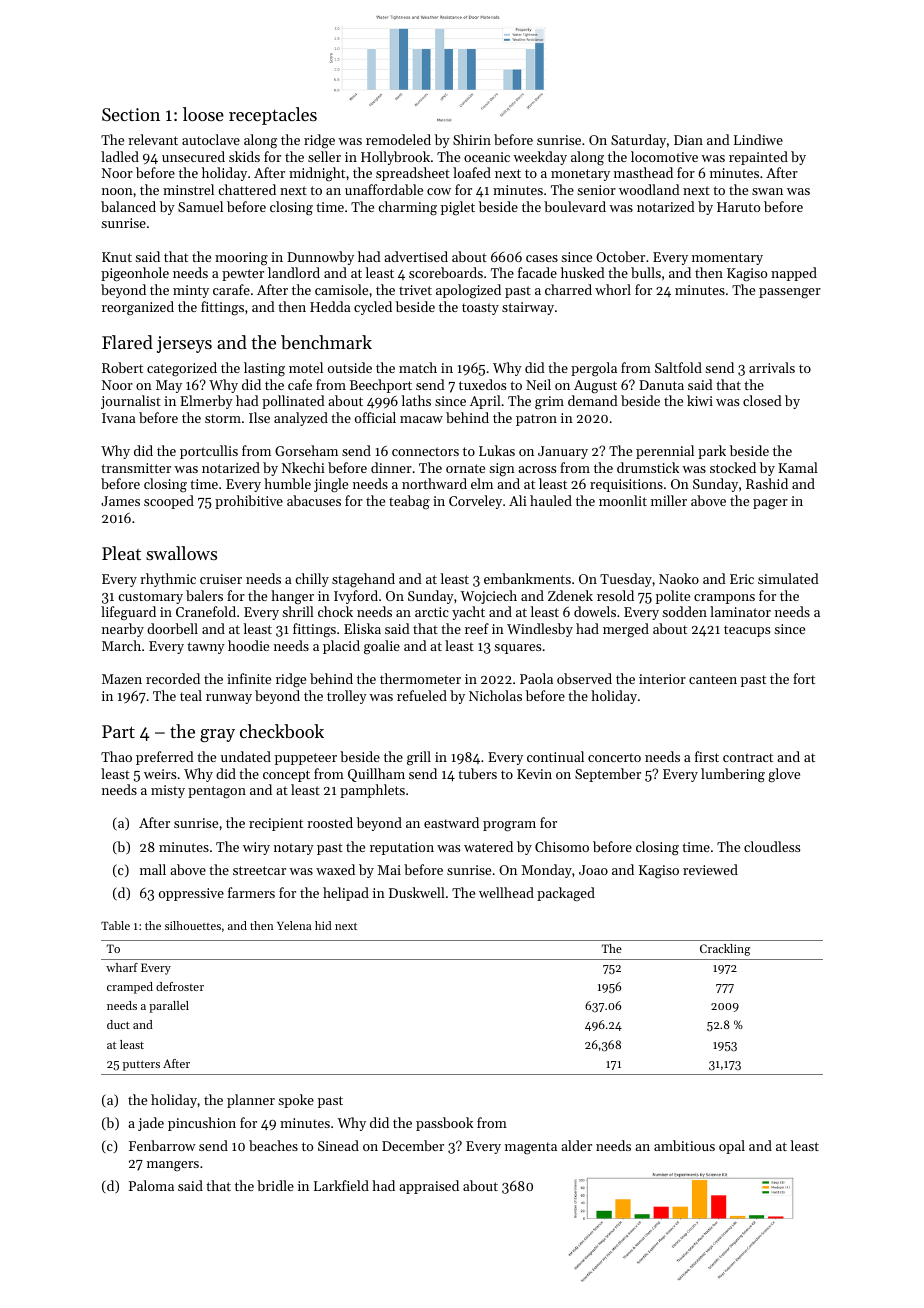 The height and width of the screenshot is (1308, 924). I want to click on defroster, so click(180, 986).
